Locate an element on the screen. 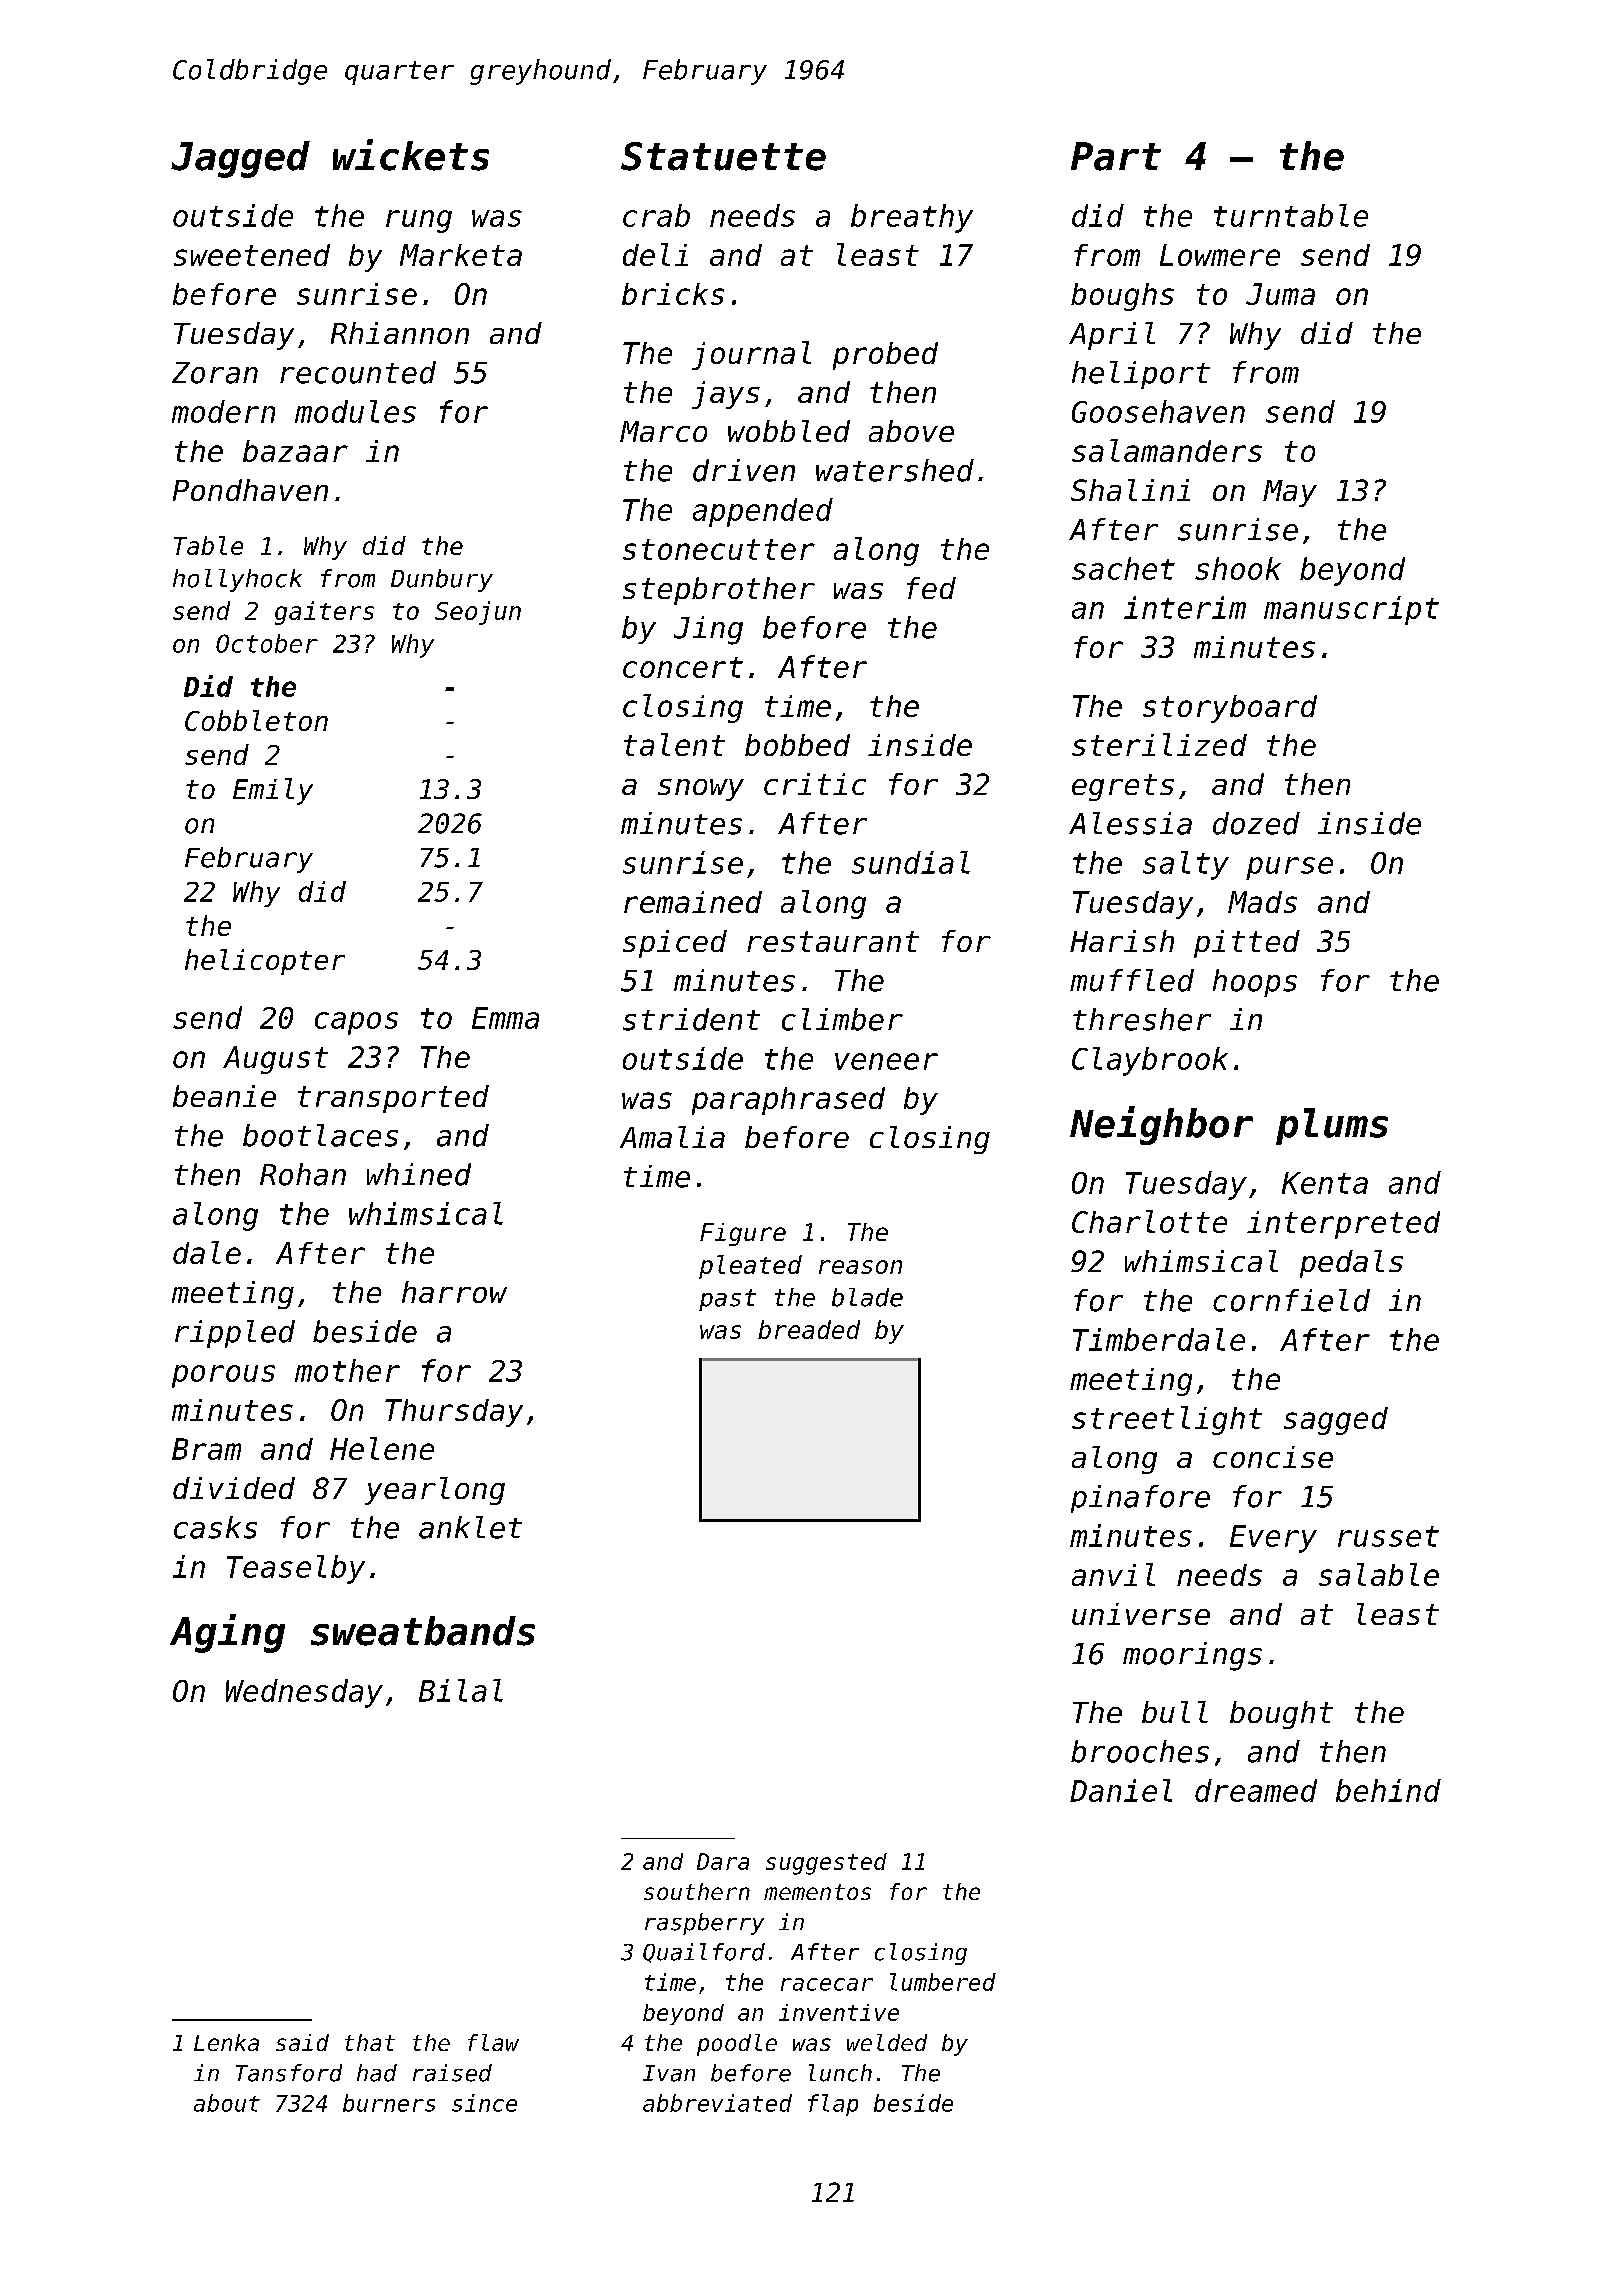  wickets is located at coordinates (411, 155).
